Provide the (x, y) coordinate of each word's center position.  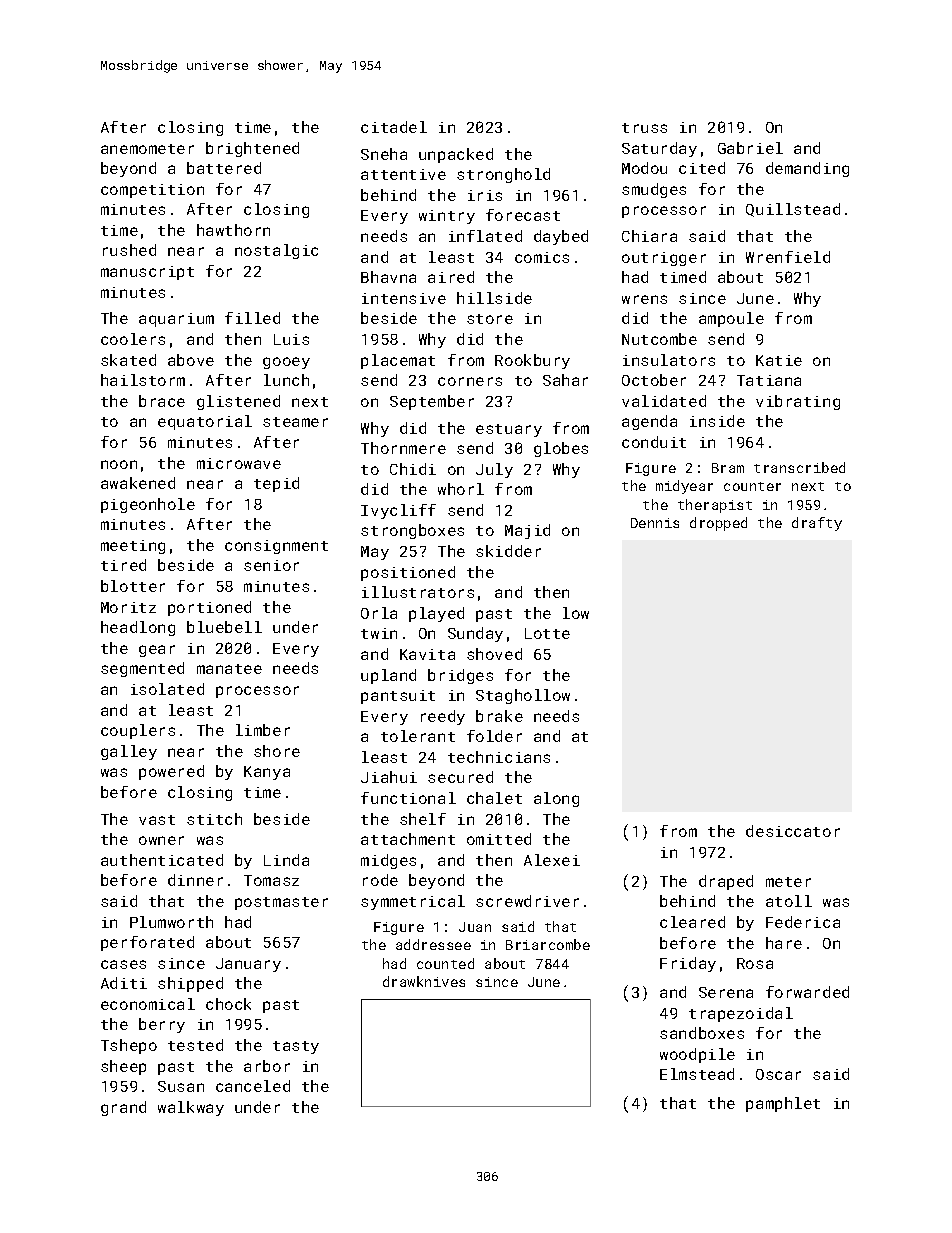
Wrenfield (788, 257)
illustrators (418, 592)
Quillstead (793, 210)
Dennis (655, 523)
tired (123, 565)
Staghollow (523, 696)
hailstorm (143, 380)
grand (123, 1108)
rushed (129, 250)
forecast (523, 215)
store (490, 319)
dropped (718, 524)
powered (171, 772)
